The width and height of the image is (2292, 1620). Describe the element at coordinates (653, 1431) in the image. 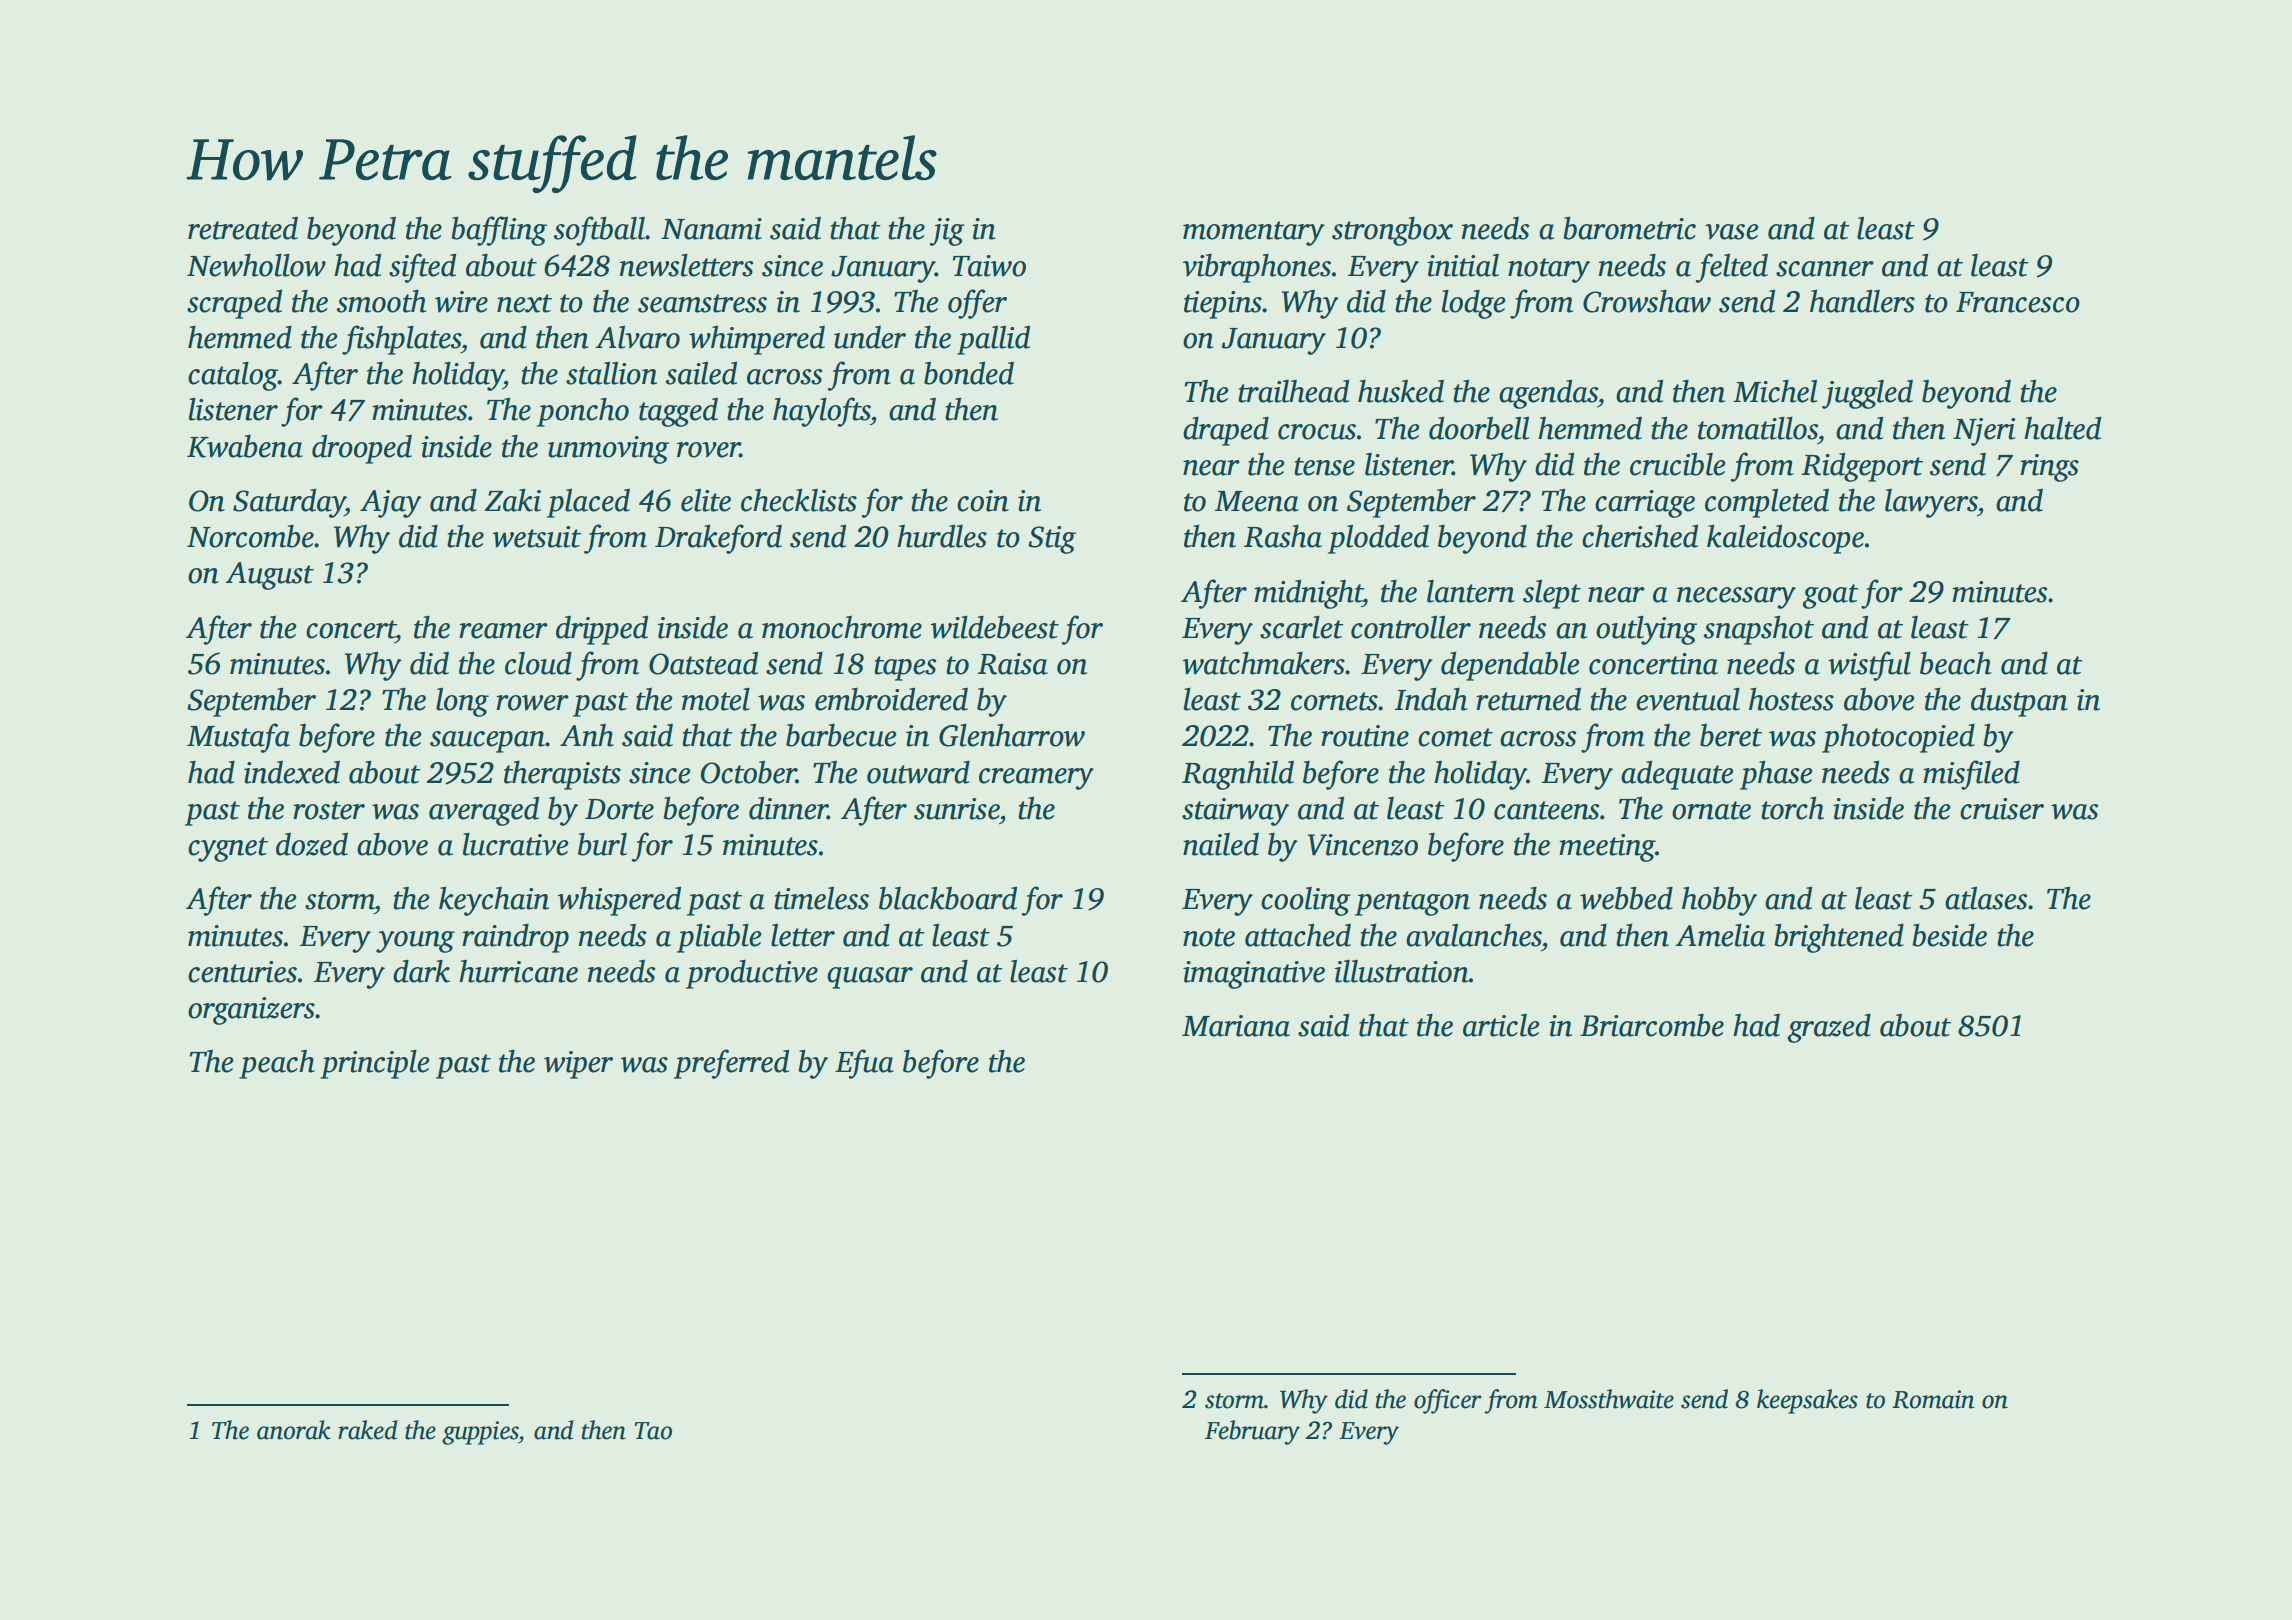

I see `Tao` at that location.
